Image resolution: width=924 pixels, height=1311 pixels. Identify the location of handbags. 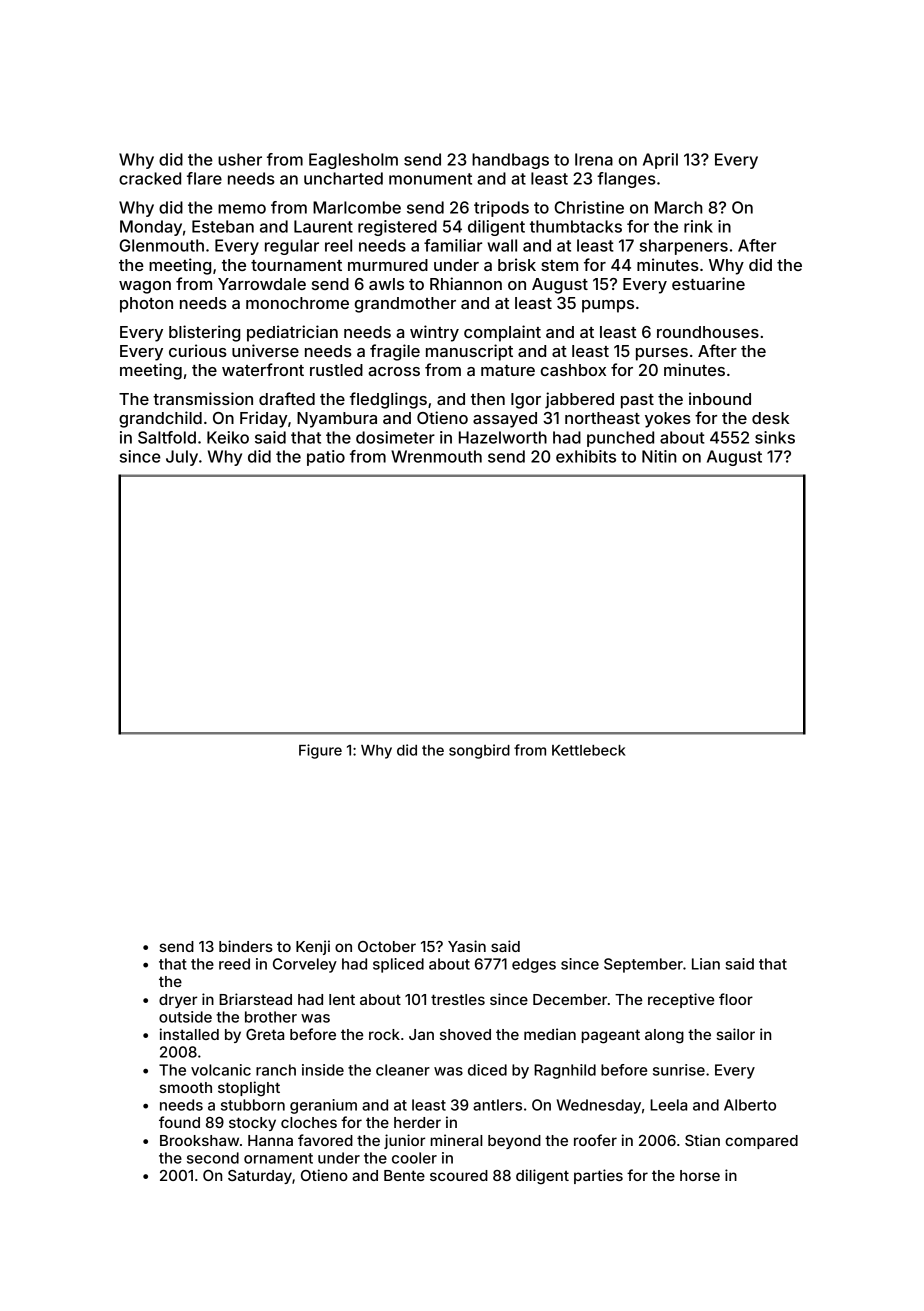
(510, 161).
